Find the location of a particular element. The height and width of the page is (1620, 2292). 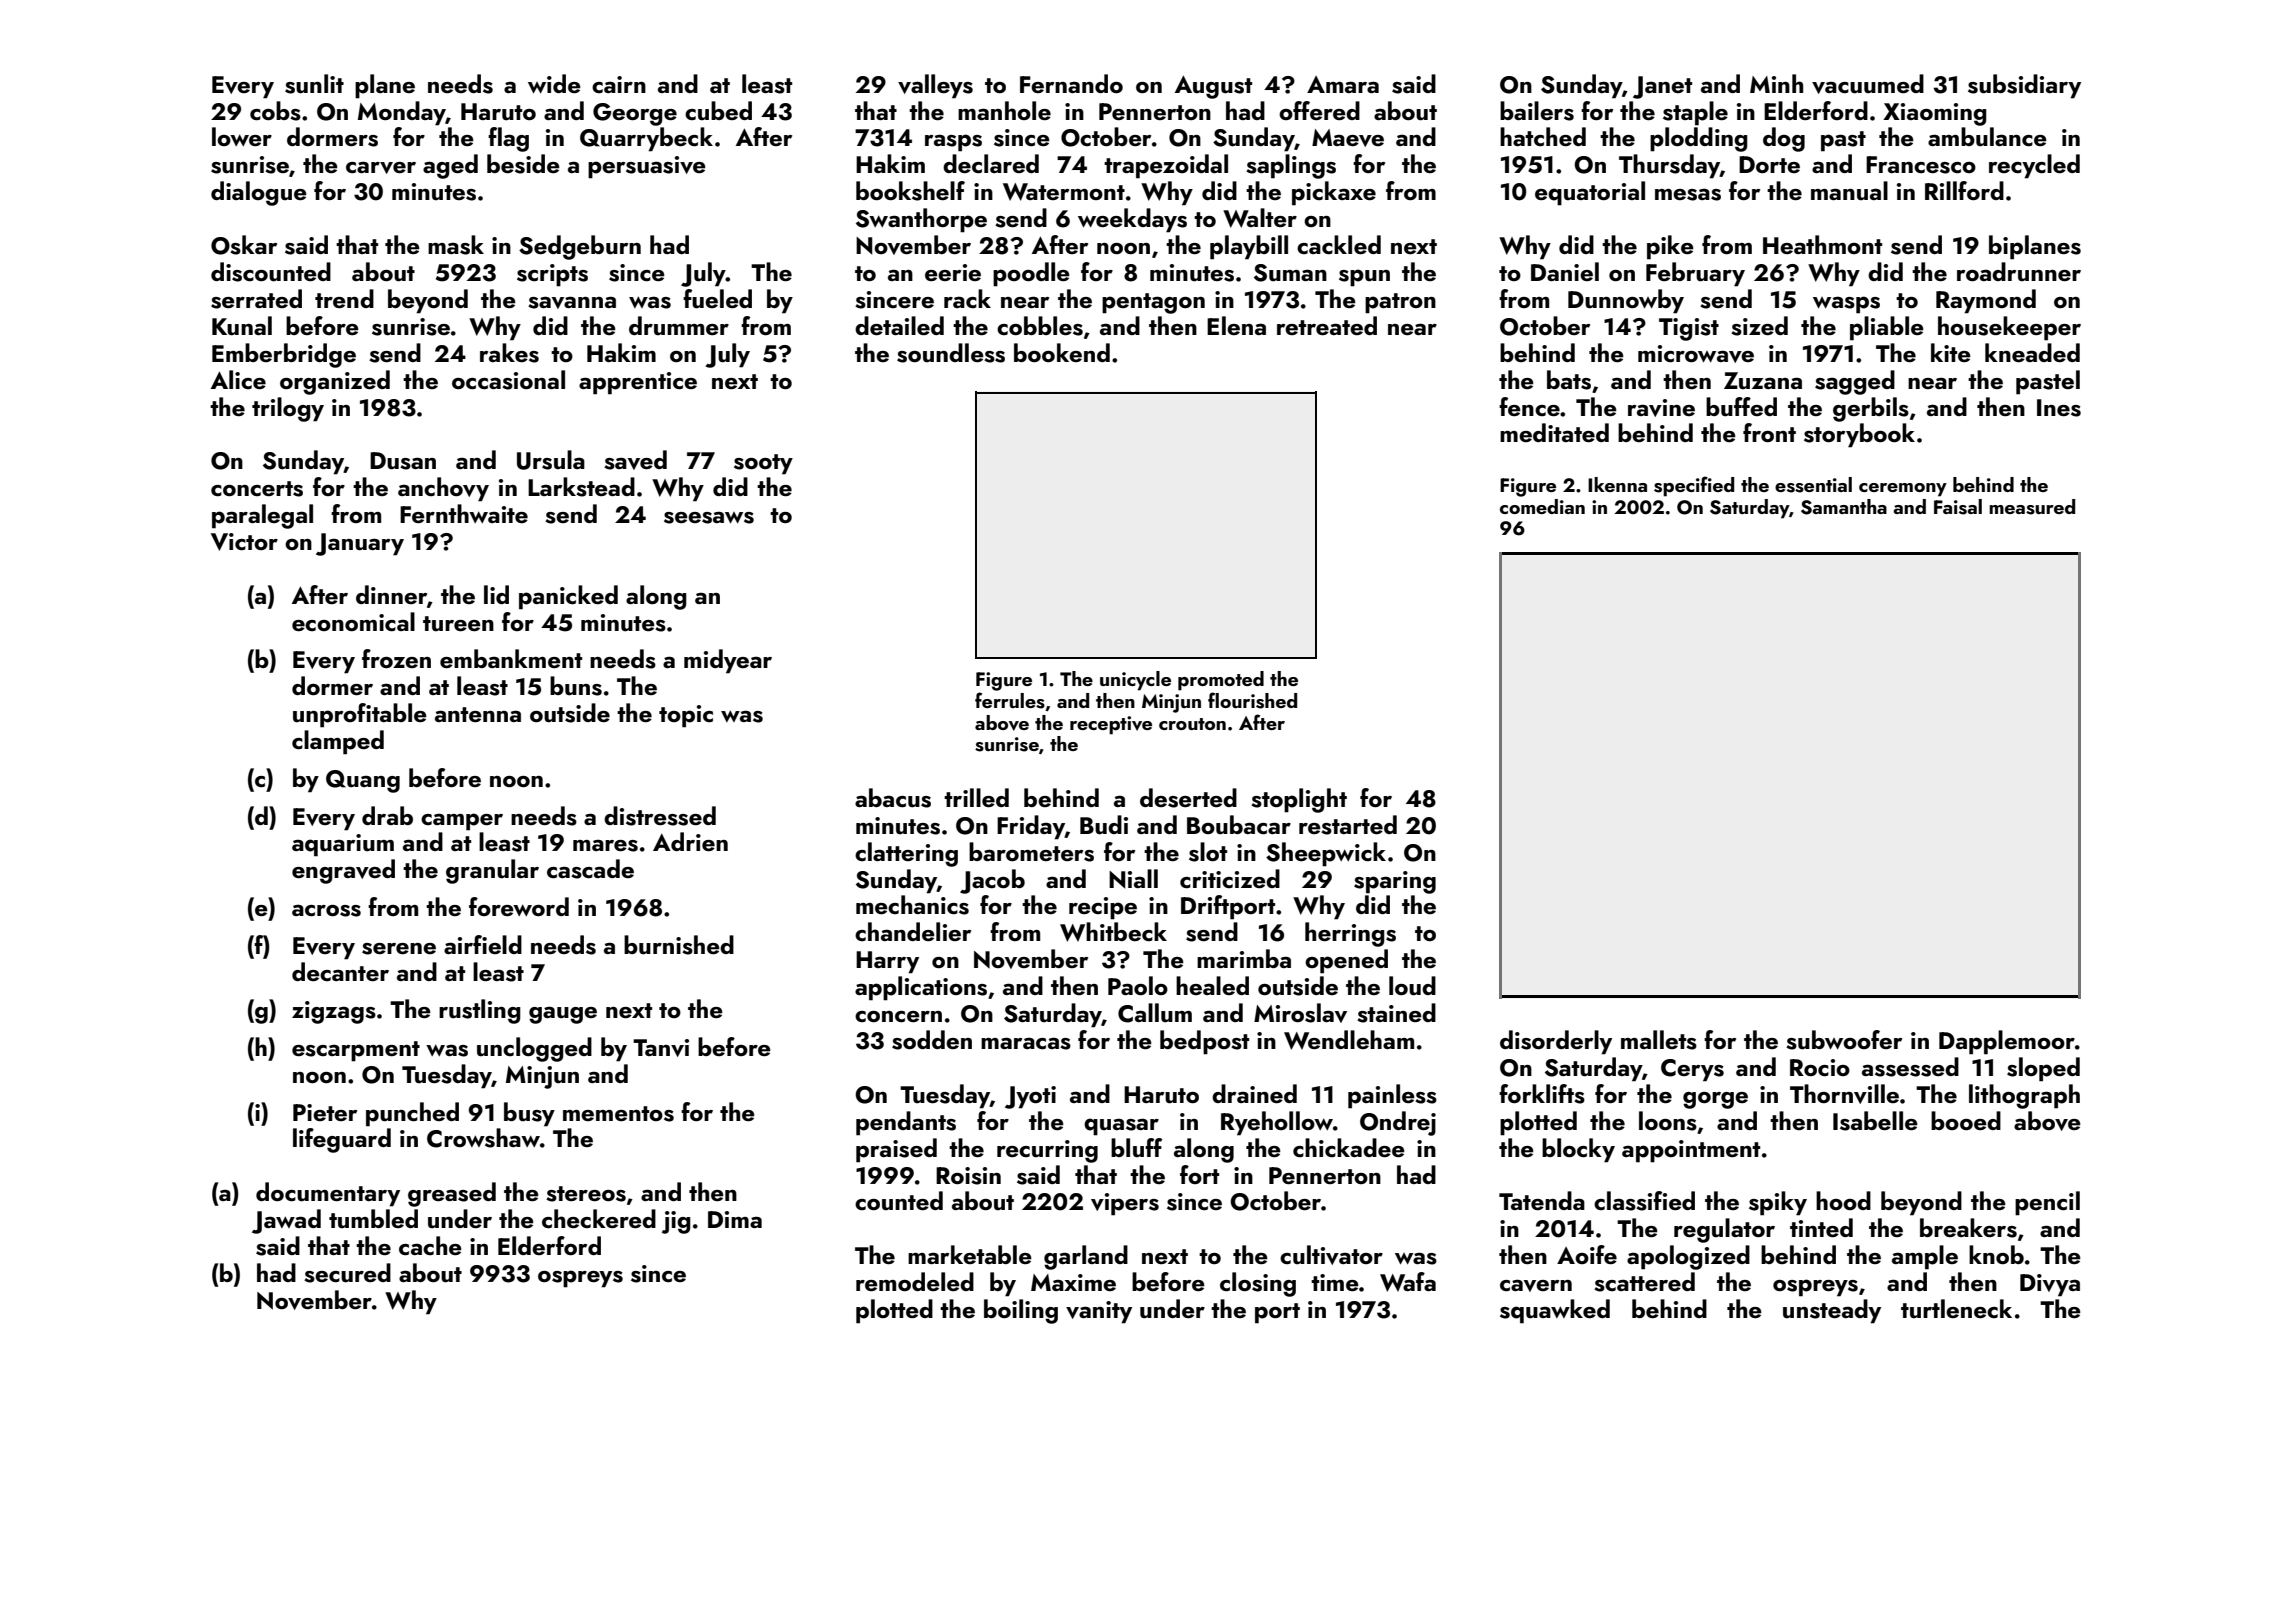

sodden is located at coordinates (932, 1040).
